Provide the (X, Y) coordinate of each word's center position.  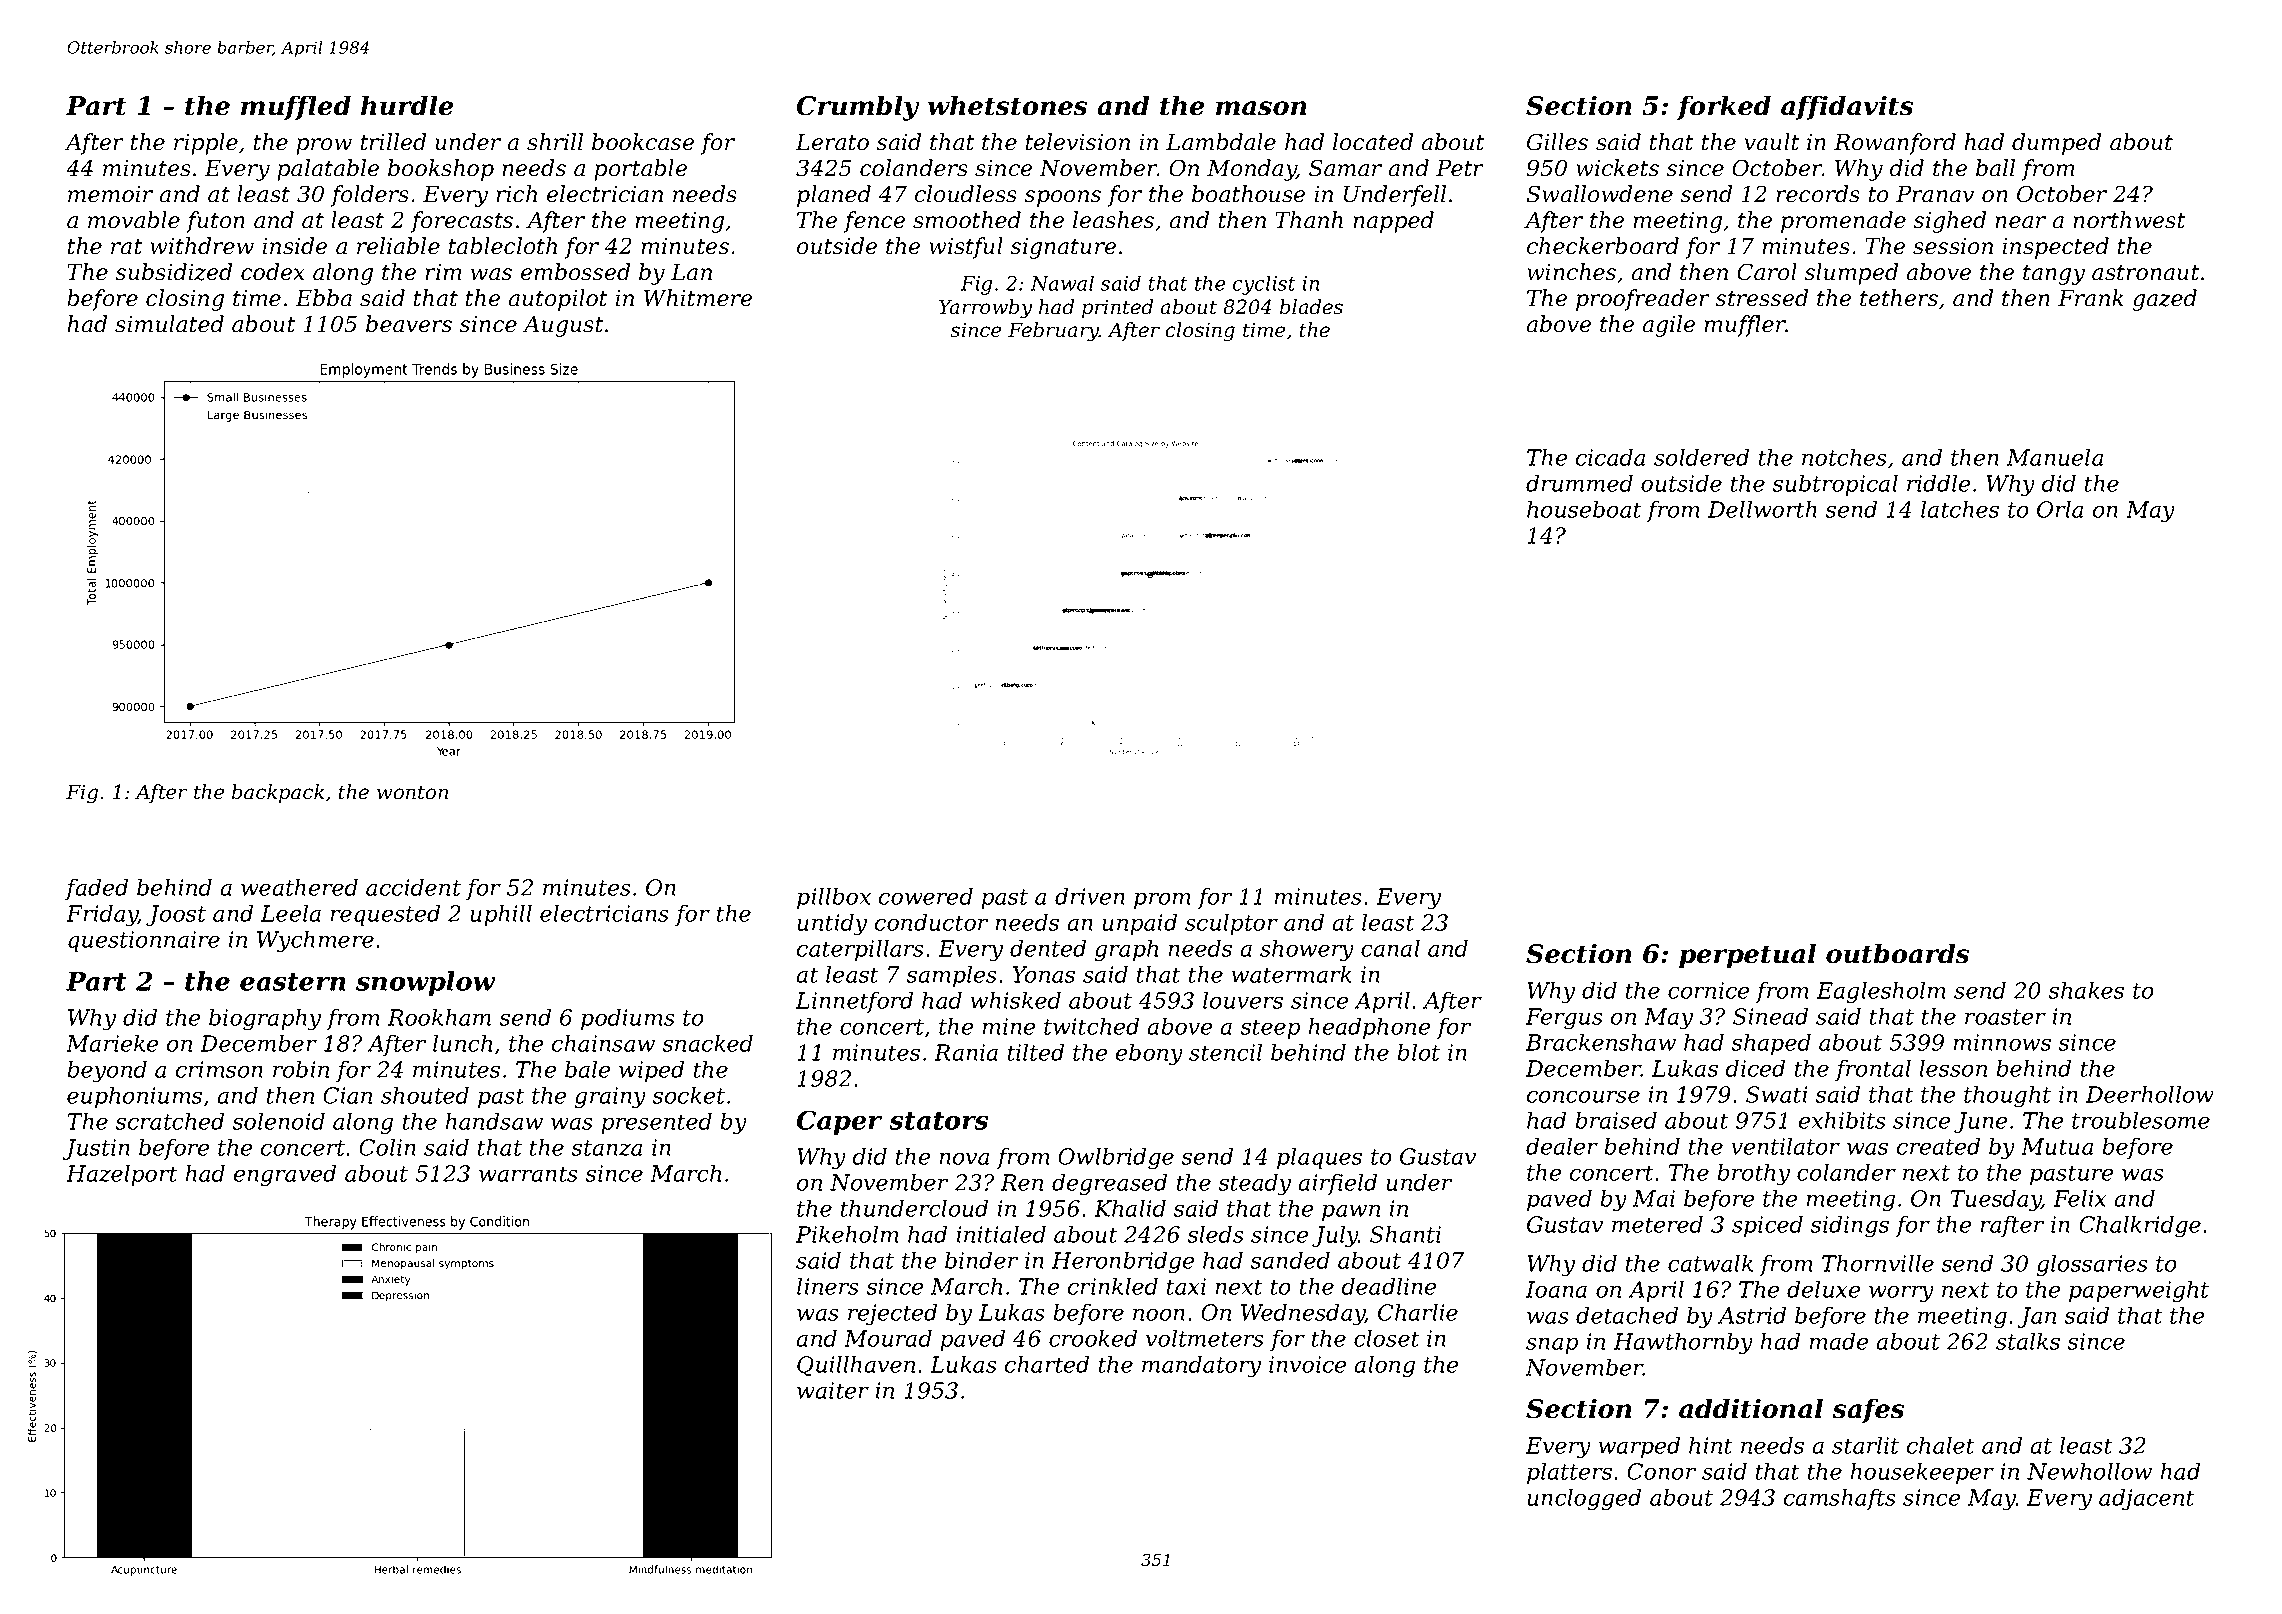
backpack (278, 793)
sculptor (1231, 924)
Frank (2091, 298)
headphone (1369, 1028)
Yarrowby (985, 309)
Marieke (112, 1043)
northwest (2129, 220)
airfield (1337, 1184)
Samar (1345, 168)
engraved (285, 1175)
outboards (1898, 953)
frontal (1873, 1070)
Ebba (323, 298)
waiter (833, 1390)
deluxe (1823, 1289)
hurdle (407, 105)
